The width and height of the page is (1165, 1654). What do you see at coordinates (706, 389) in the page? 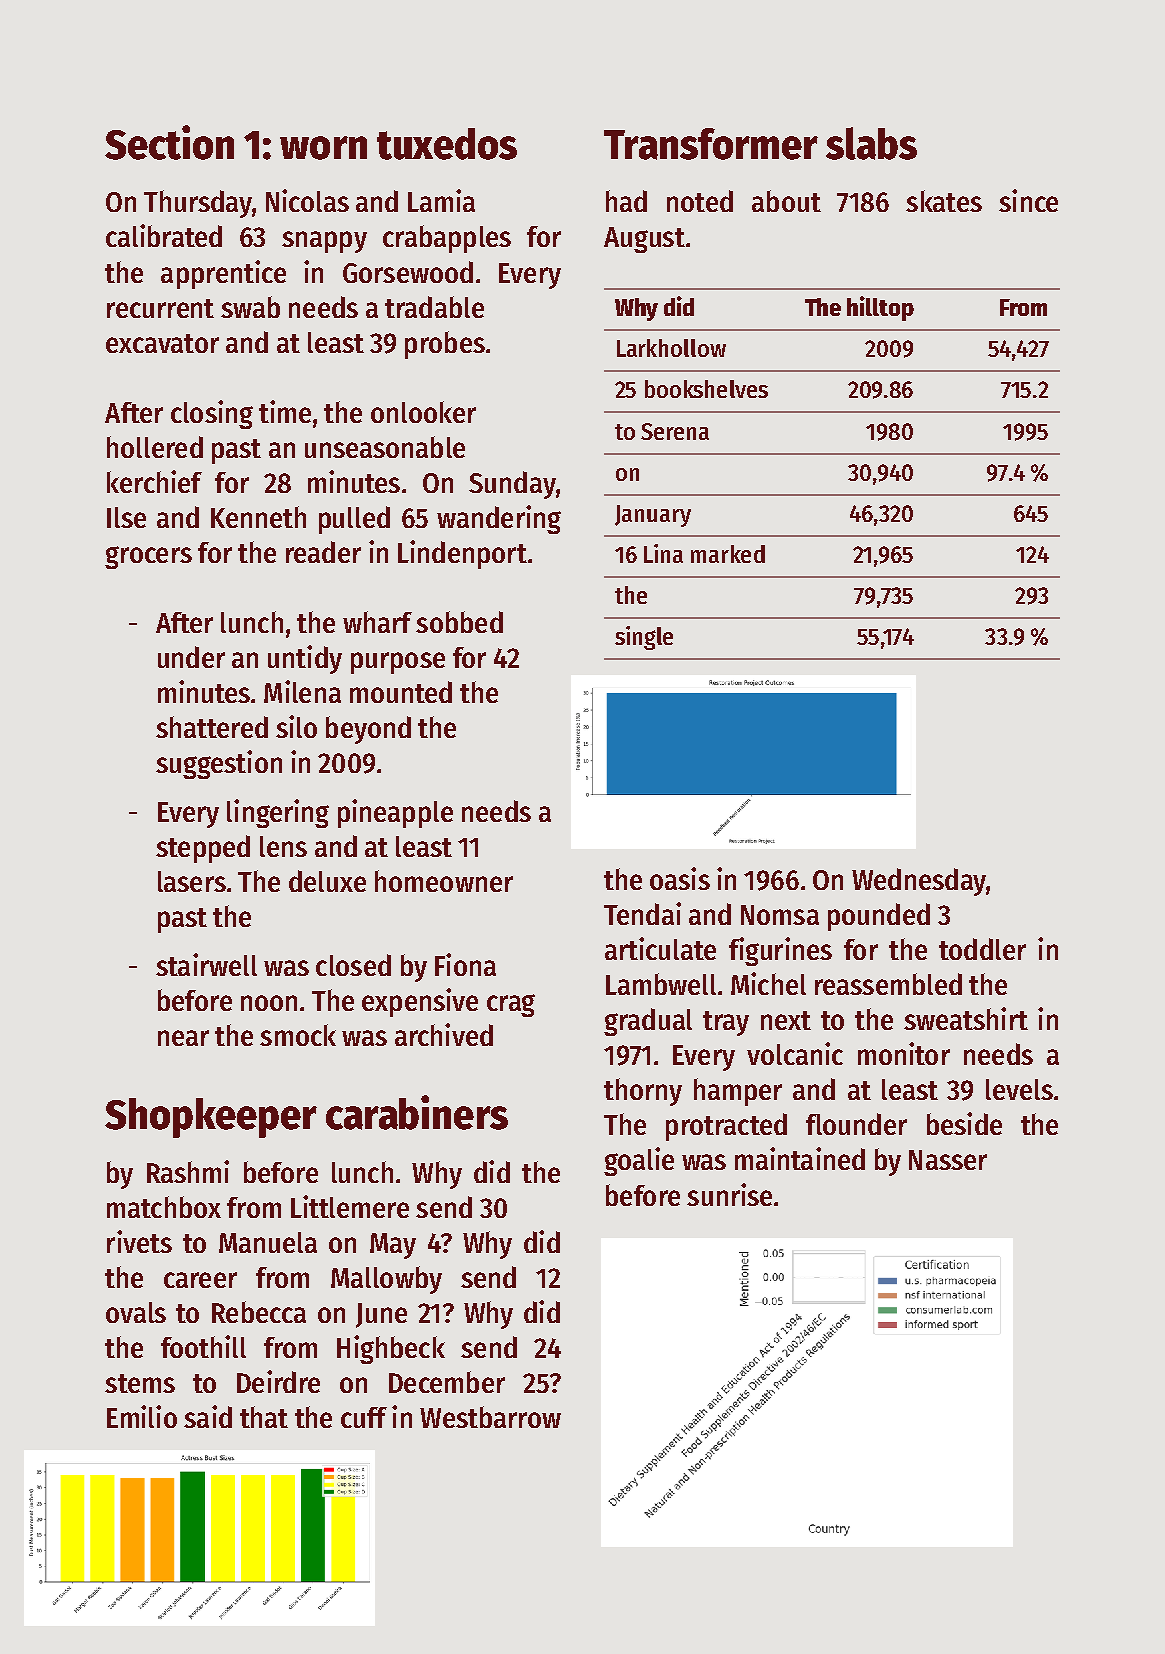
I see `bookshelves` at bounding box center [706, 389].
